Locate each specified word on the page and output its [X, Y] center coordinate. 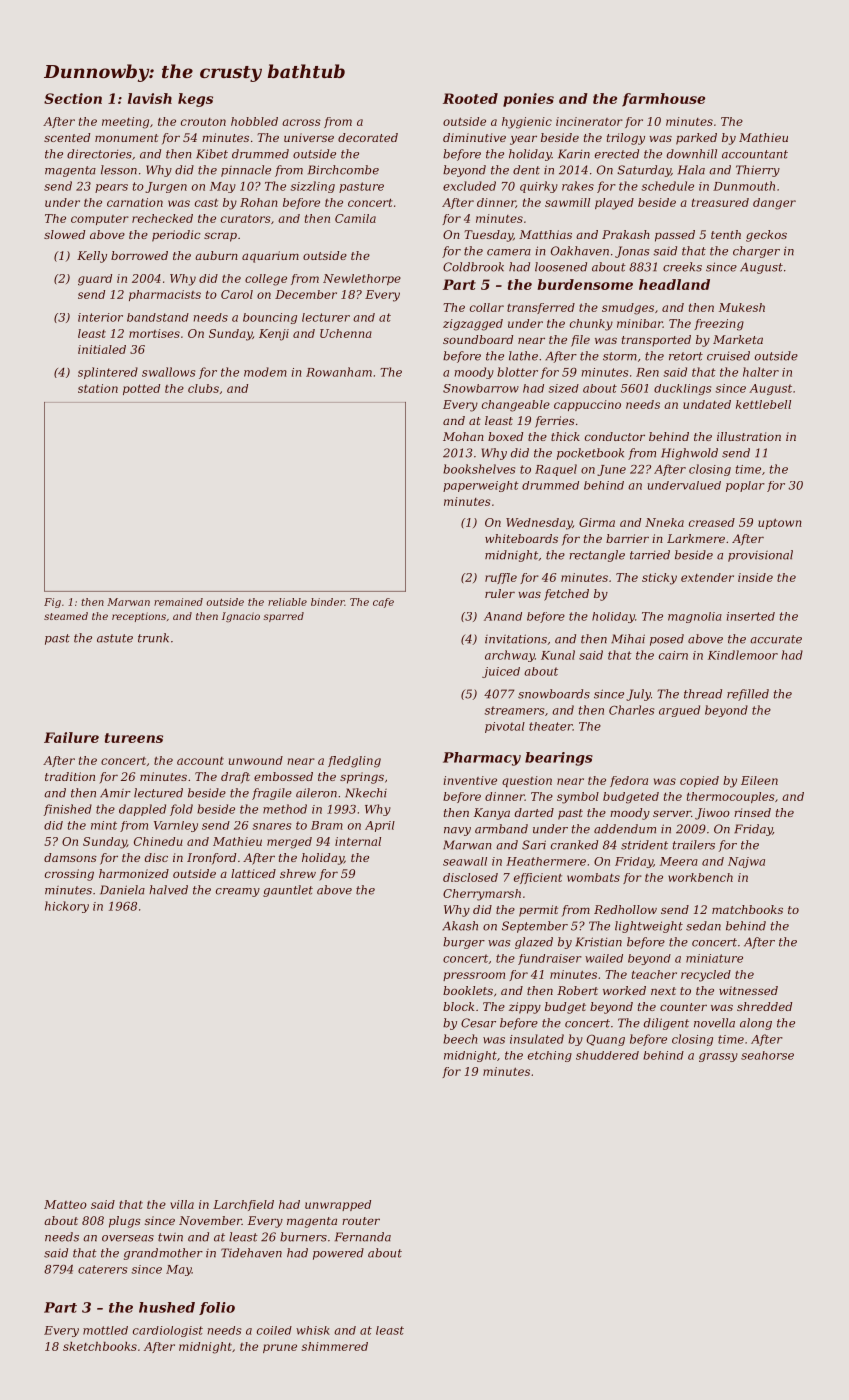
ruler [500, 593]
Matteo [65, 1204]
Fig [52, 603]
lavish [150, 98]
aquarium [270, 257]
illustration [749, 436]
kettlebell [763, 404]
